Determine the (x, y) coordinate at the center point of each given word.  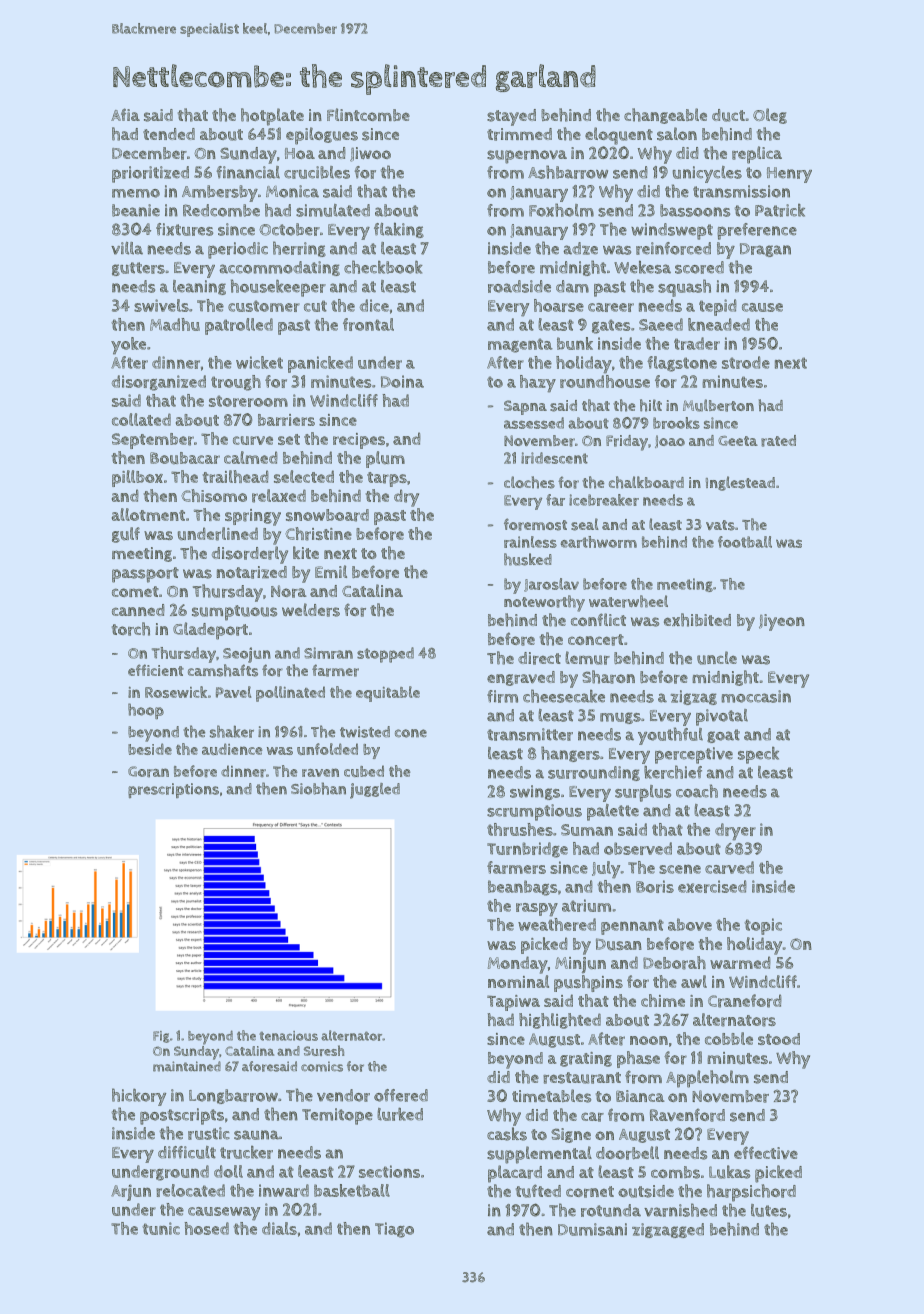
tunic (161, 1228)
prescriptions (173, 790)
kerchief (673, 772)
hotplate (272, 117)
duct (728, 115)
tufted (538, 1191)
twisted (365, 732)
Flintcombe (368, 114)
